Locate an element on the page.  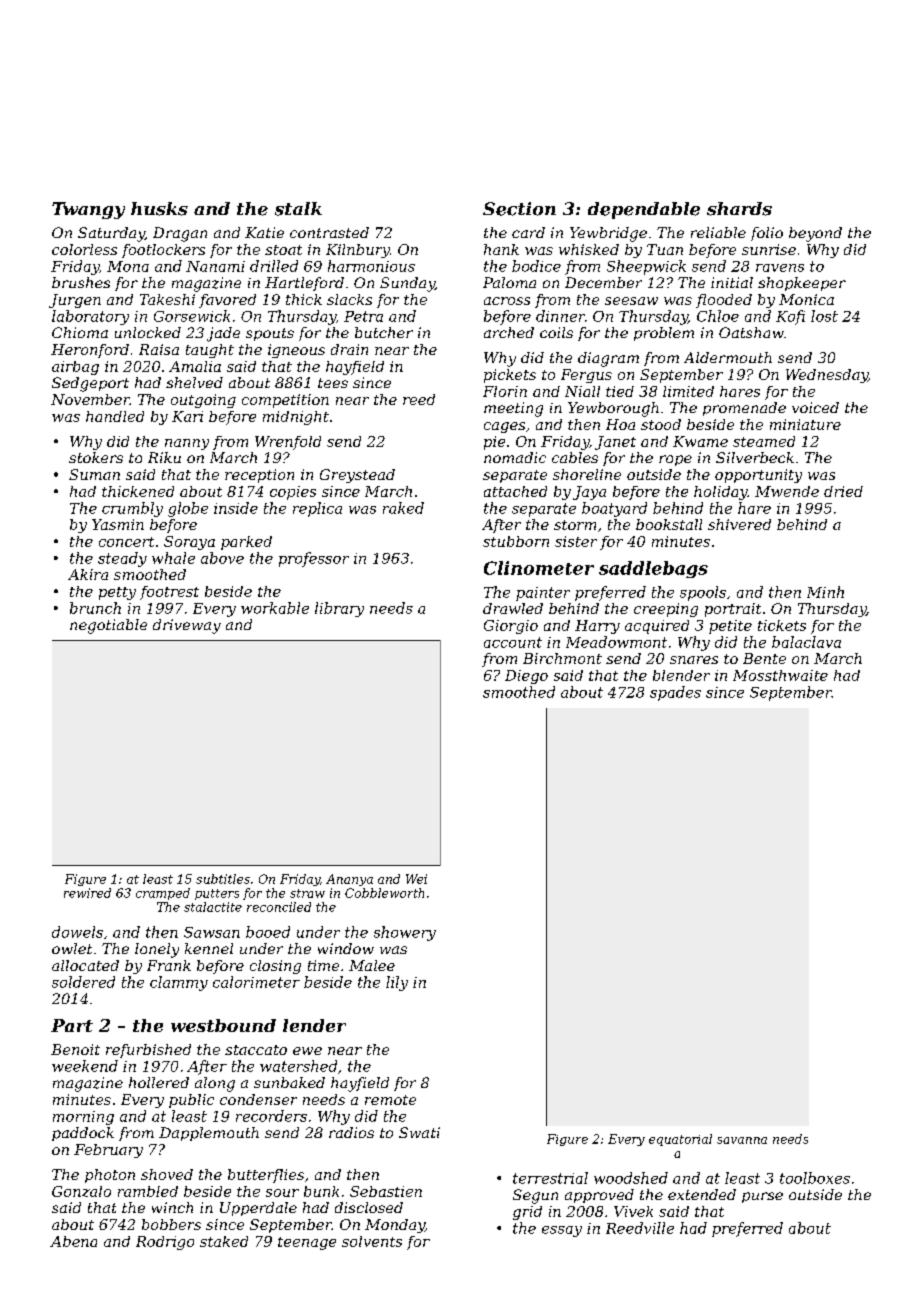
dinner is located at coordinates (560, 316).
